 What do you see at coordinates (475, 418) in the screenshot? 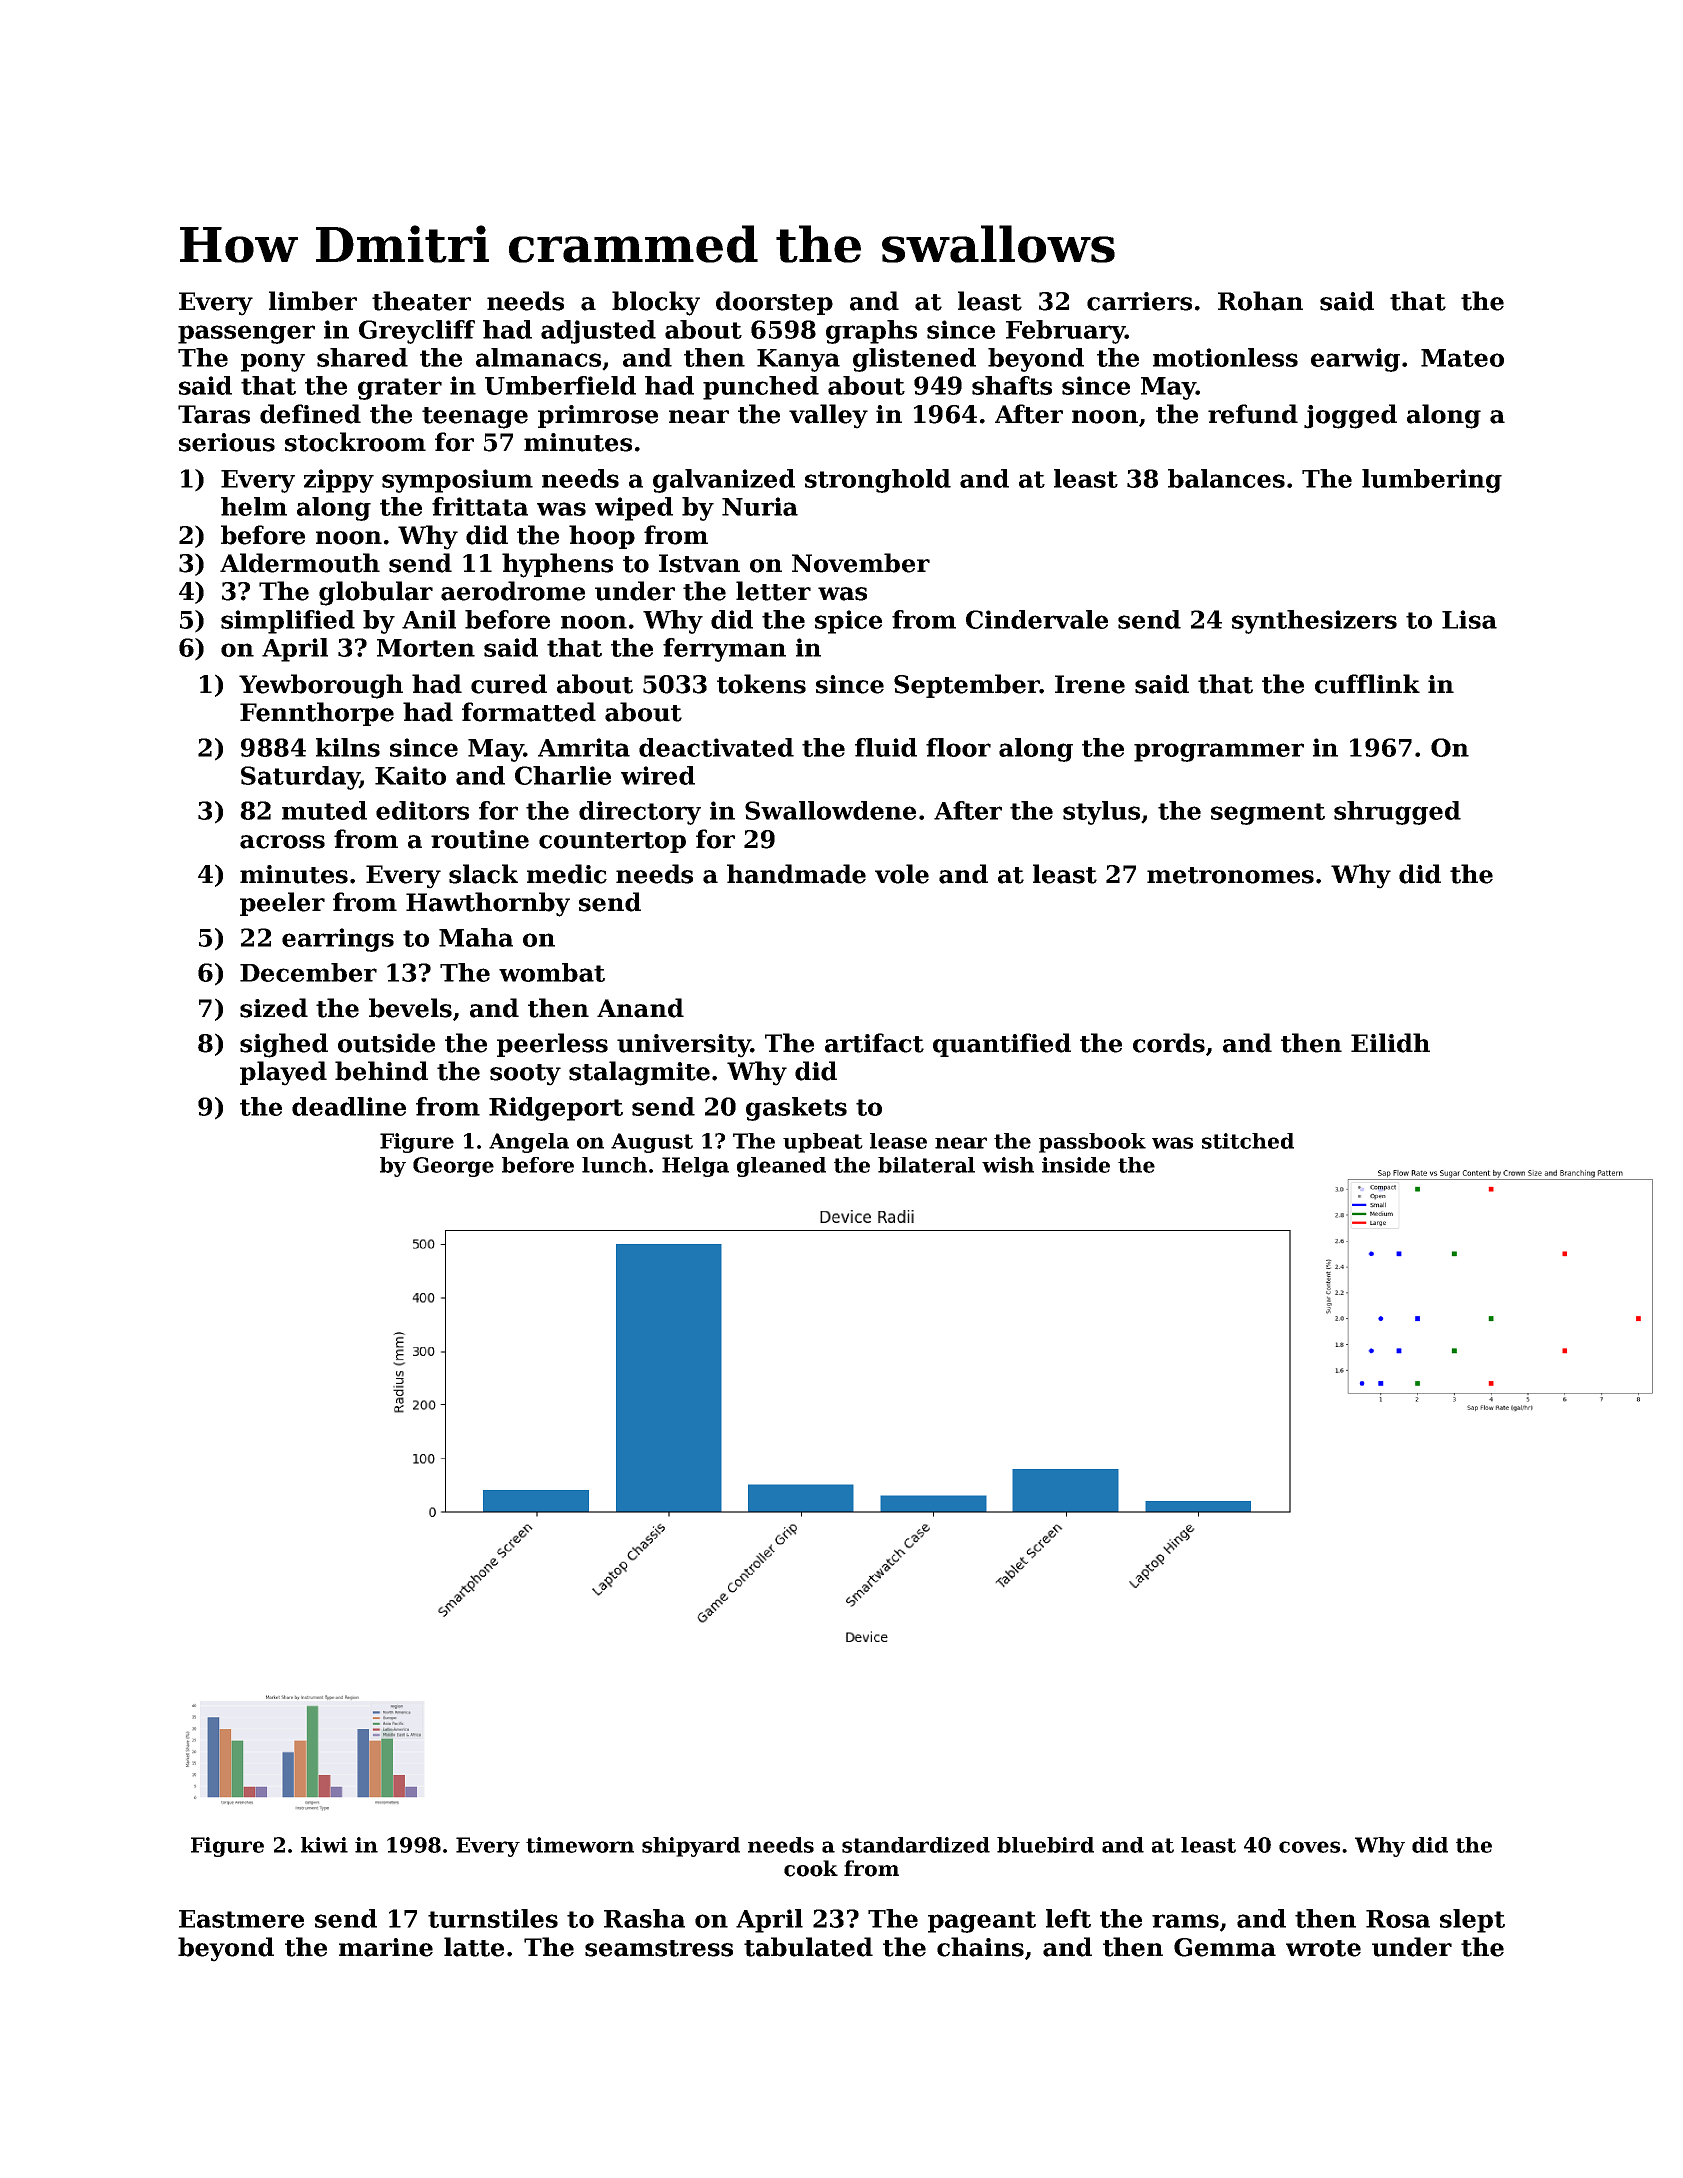
I see `teenage` at bounding box center [475, 418].
